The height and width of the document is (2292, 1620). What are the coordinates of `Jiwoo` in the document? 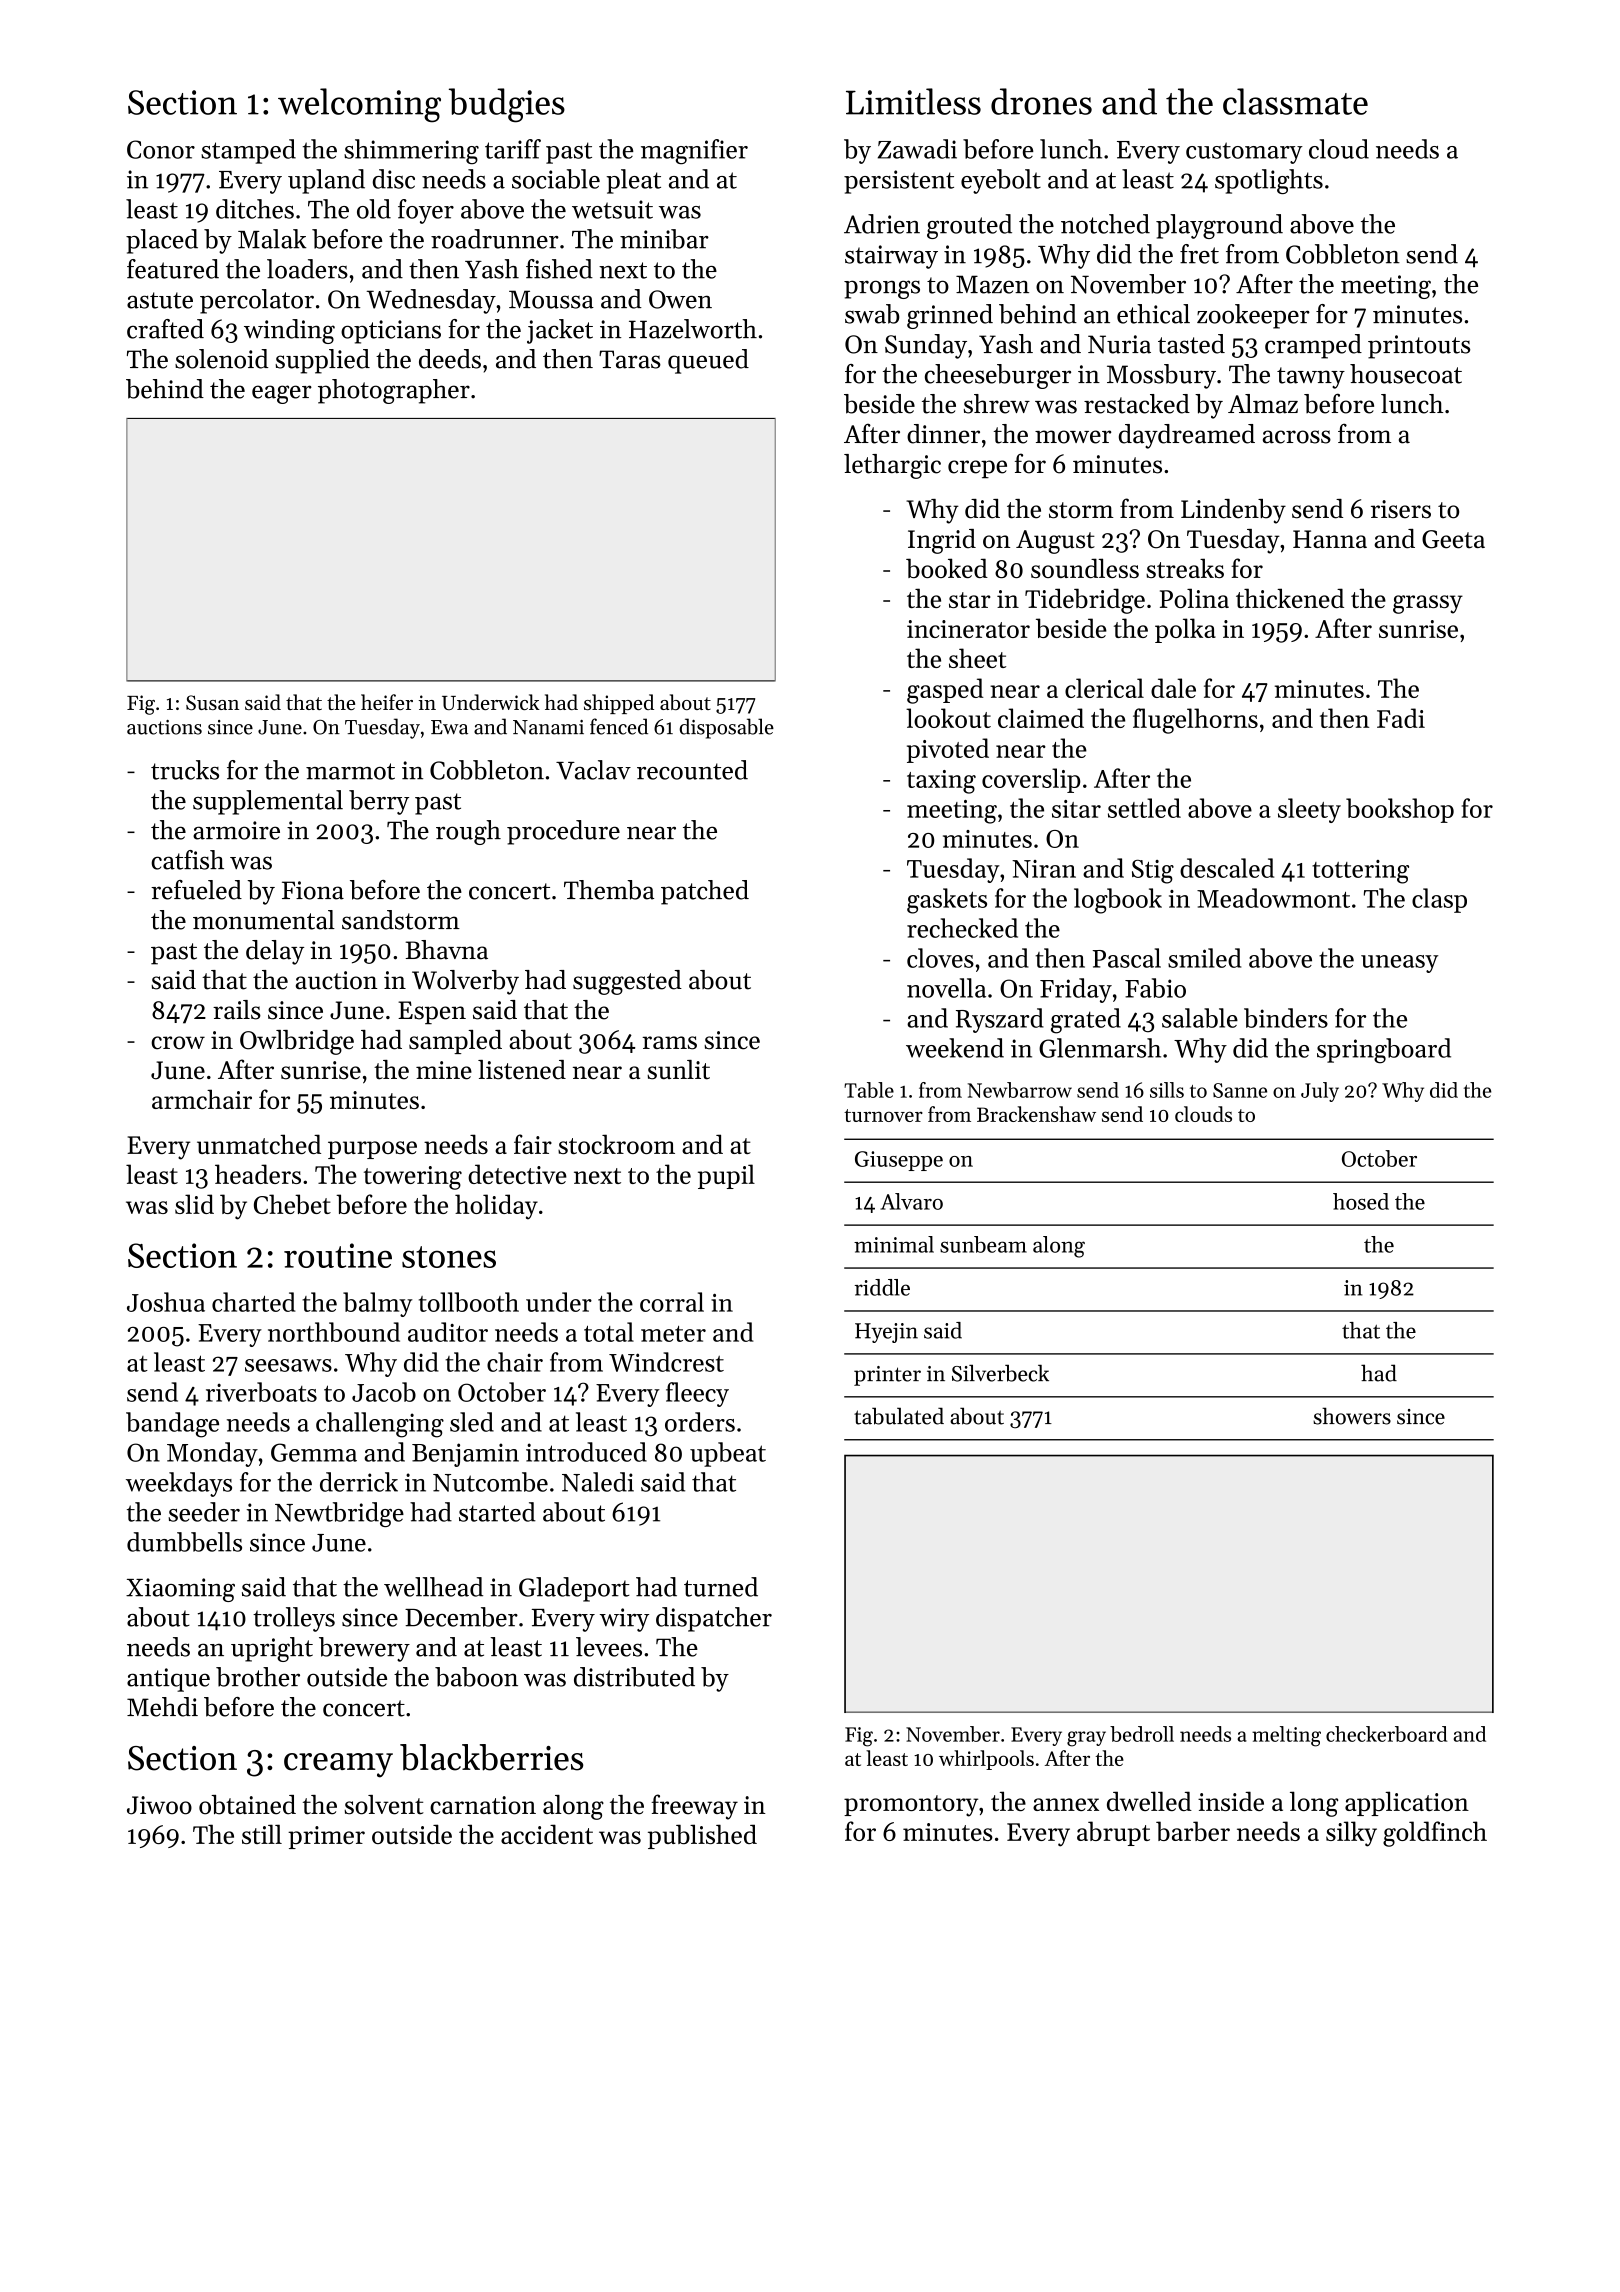 It's located at (159, 1805).
